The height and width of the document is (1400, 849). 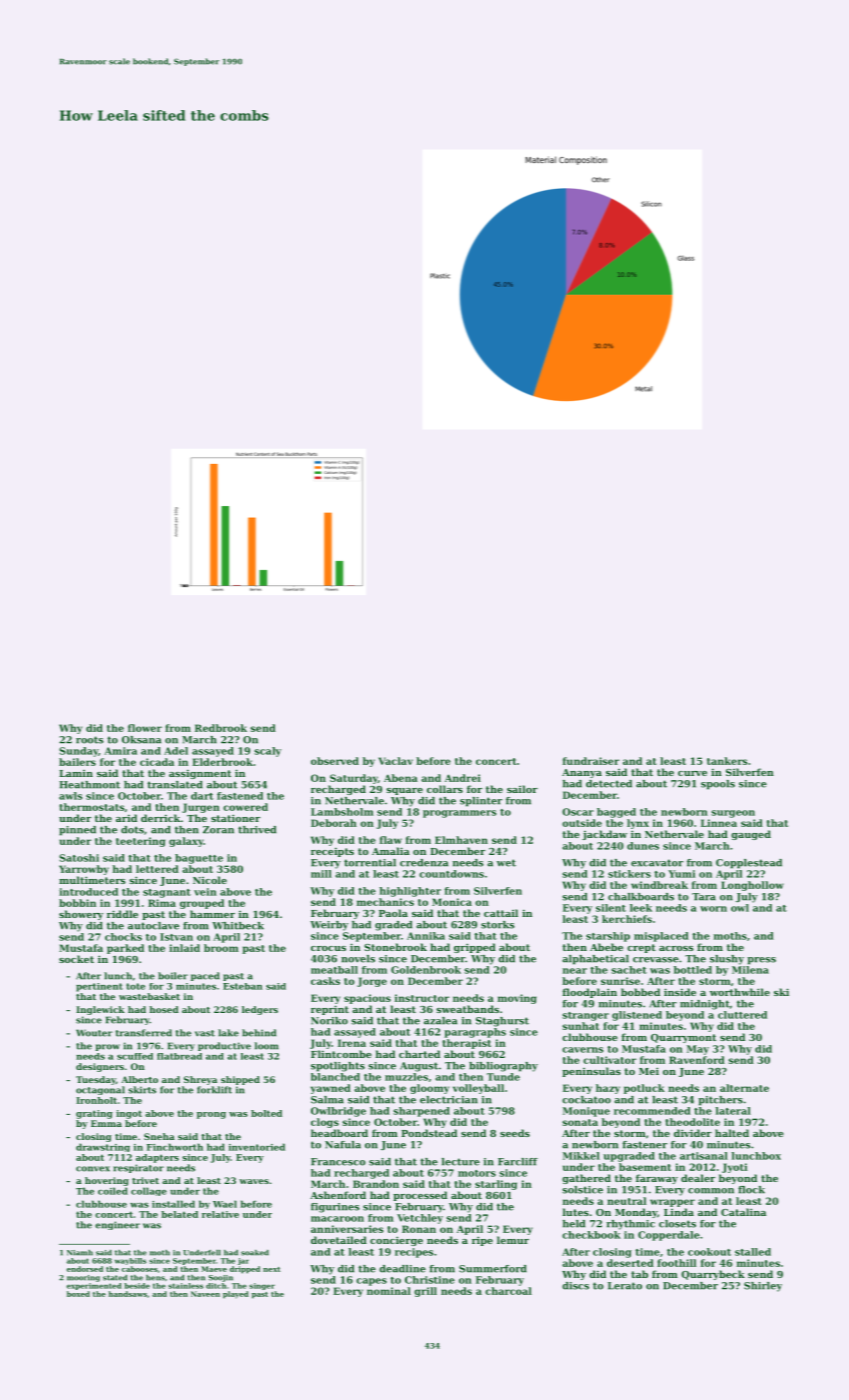 I want to click on wastebasket, so click(x=149, y=996).
